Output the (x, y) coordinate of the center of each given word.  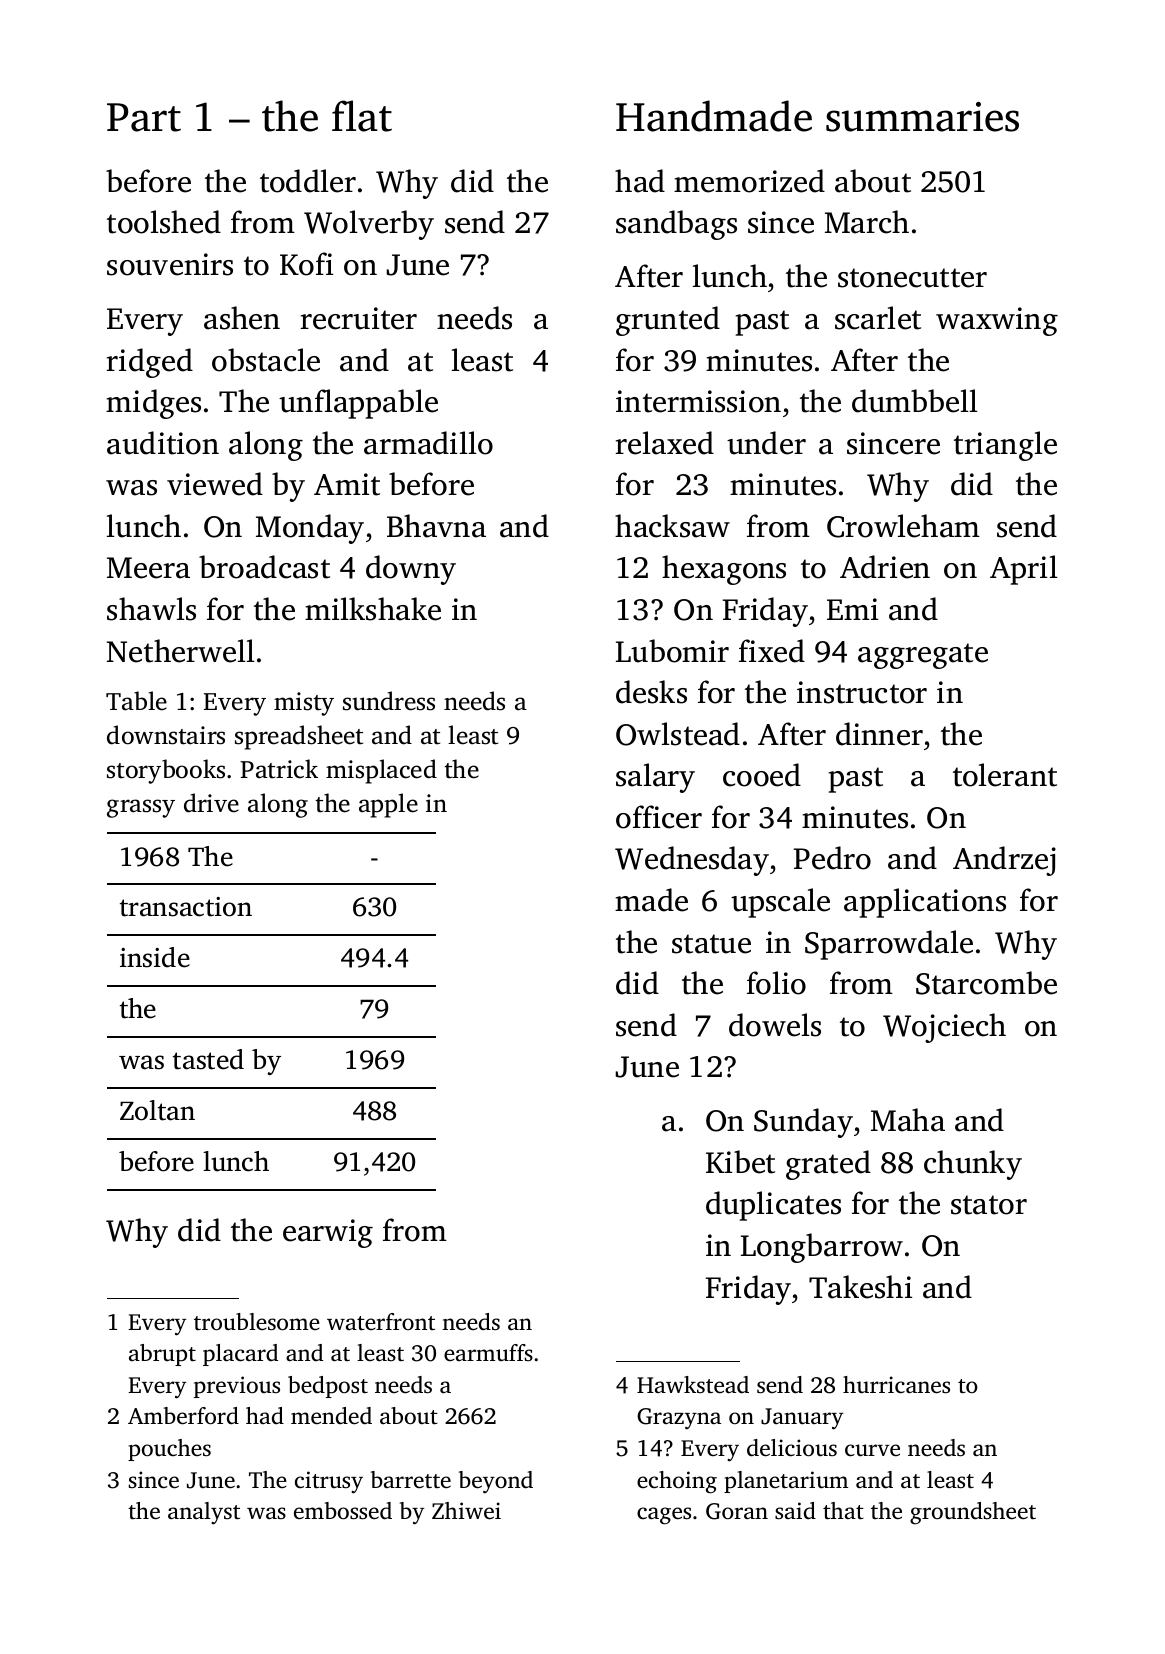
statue (711, 944)
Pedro (832, 858)
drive (211, 803)
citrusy (329, 1482)
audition (163, 443)
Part (144, 117)
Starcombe (986, 983)
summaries (922, 117)
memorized (749, 181)
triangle (1005, 446)
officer (659, 817)
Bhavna (436, 526)
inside (155, 957)
